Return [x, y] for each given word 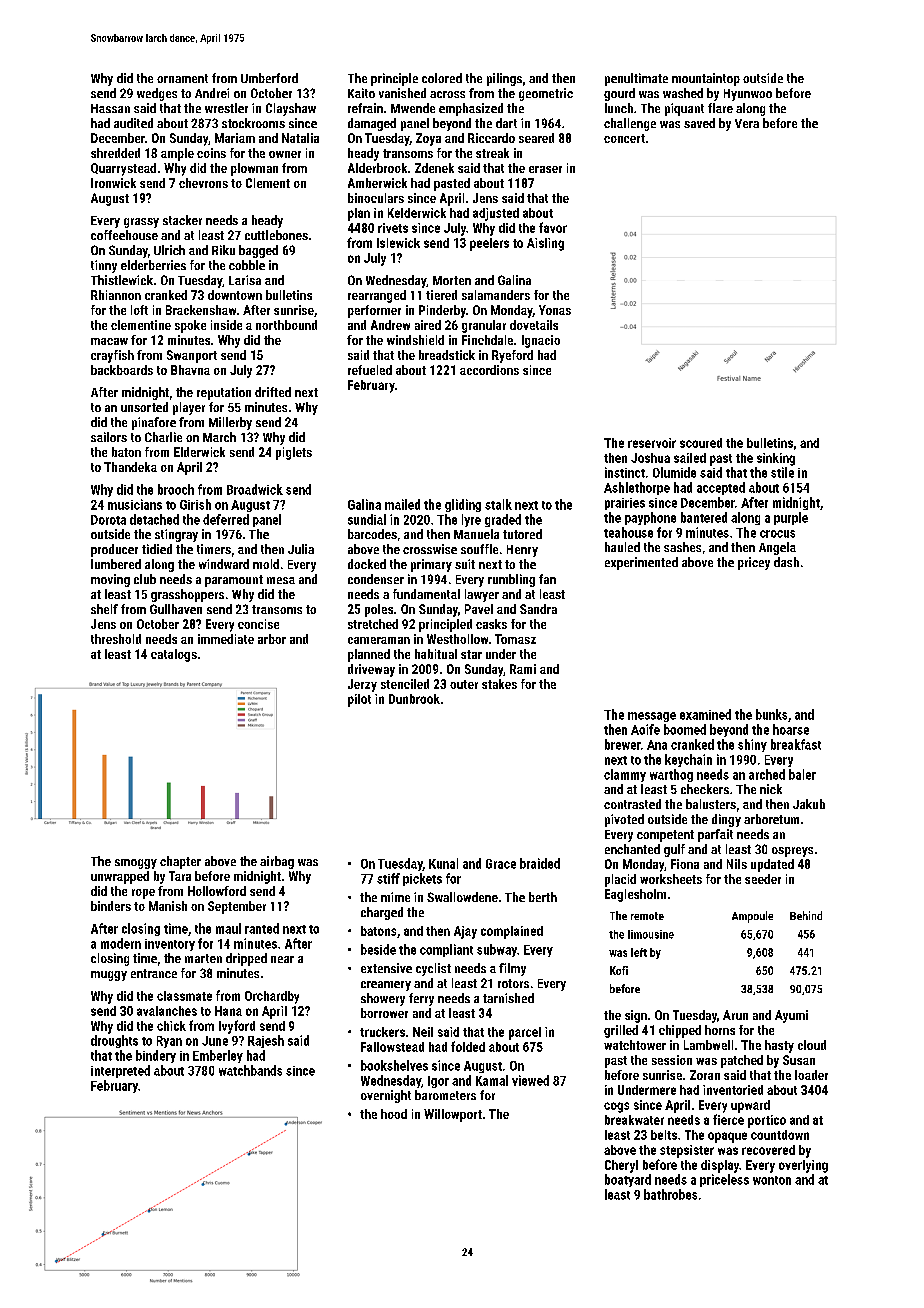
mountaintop [706, 79]
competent [665, 836]
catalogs [174, 655]
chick [171, 1026]
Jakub [809, 804]
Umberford [269, 78]
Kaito [361, 93]
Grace [501, 864]
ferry [421, 999]
